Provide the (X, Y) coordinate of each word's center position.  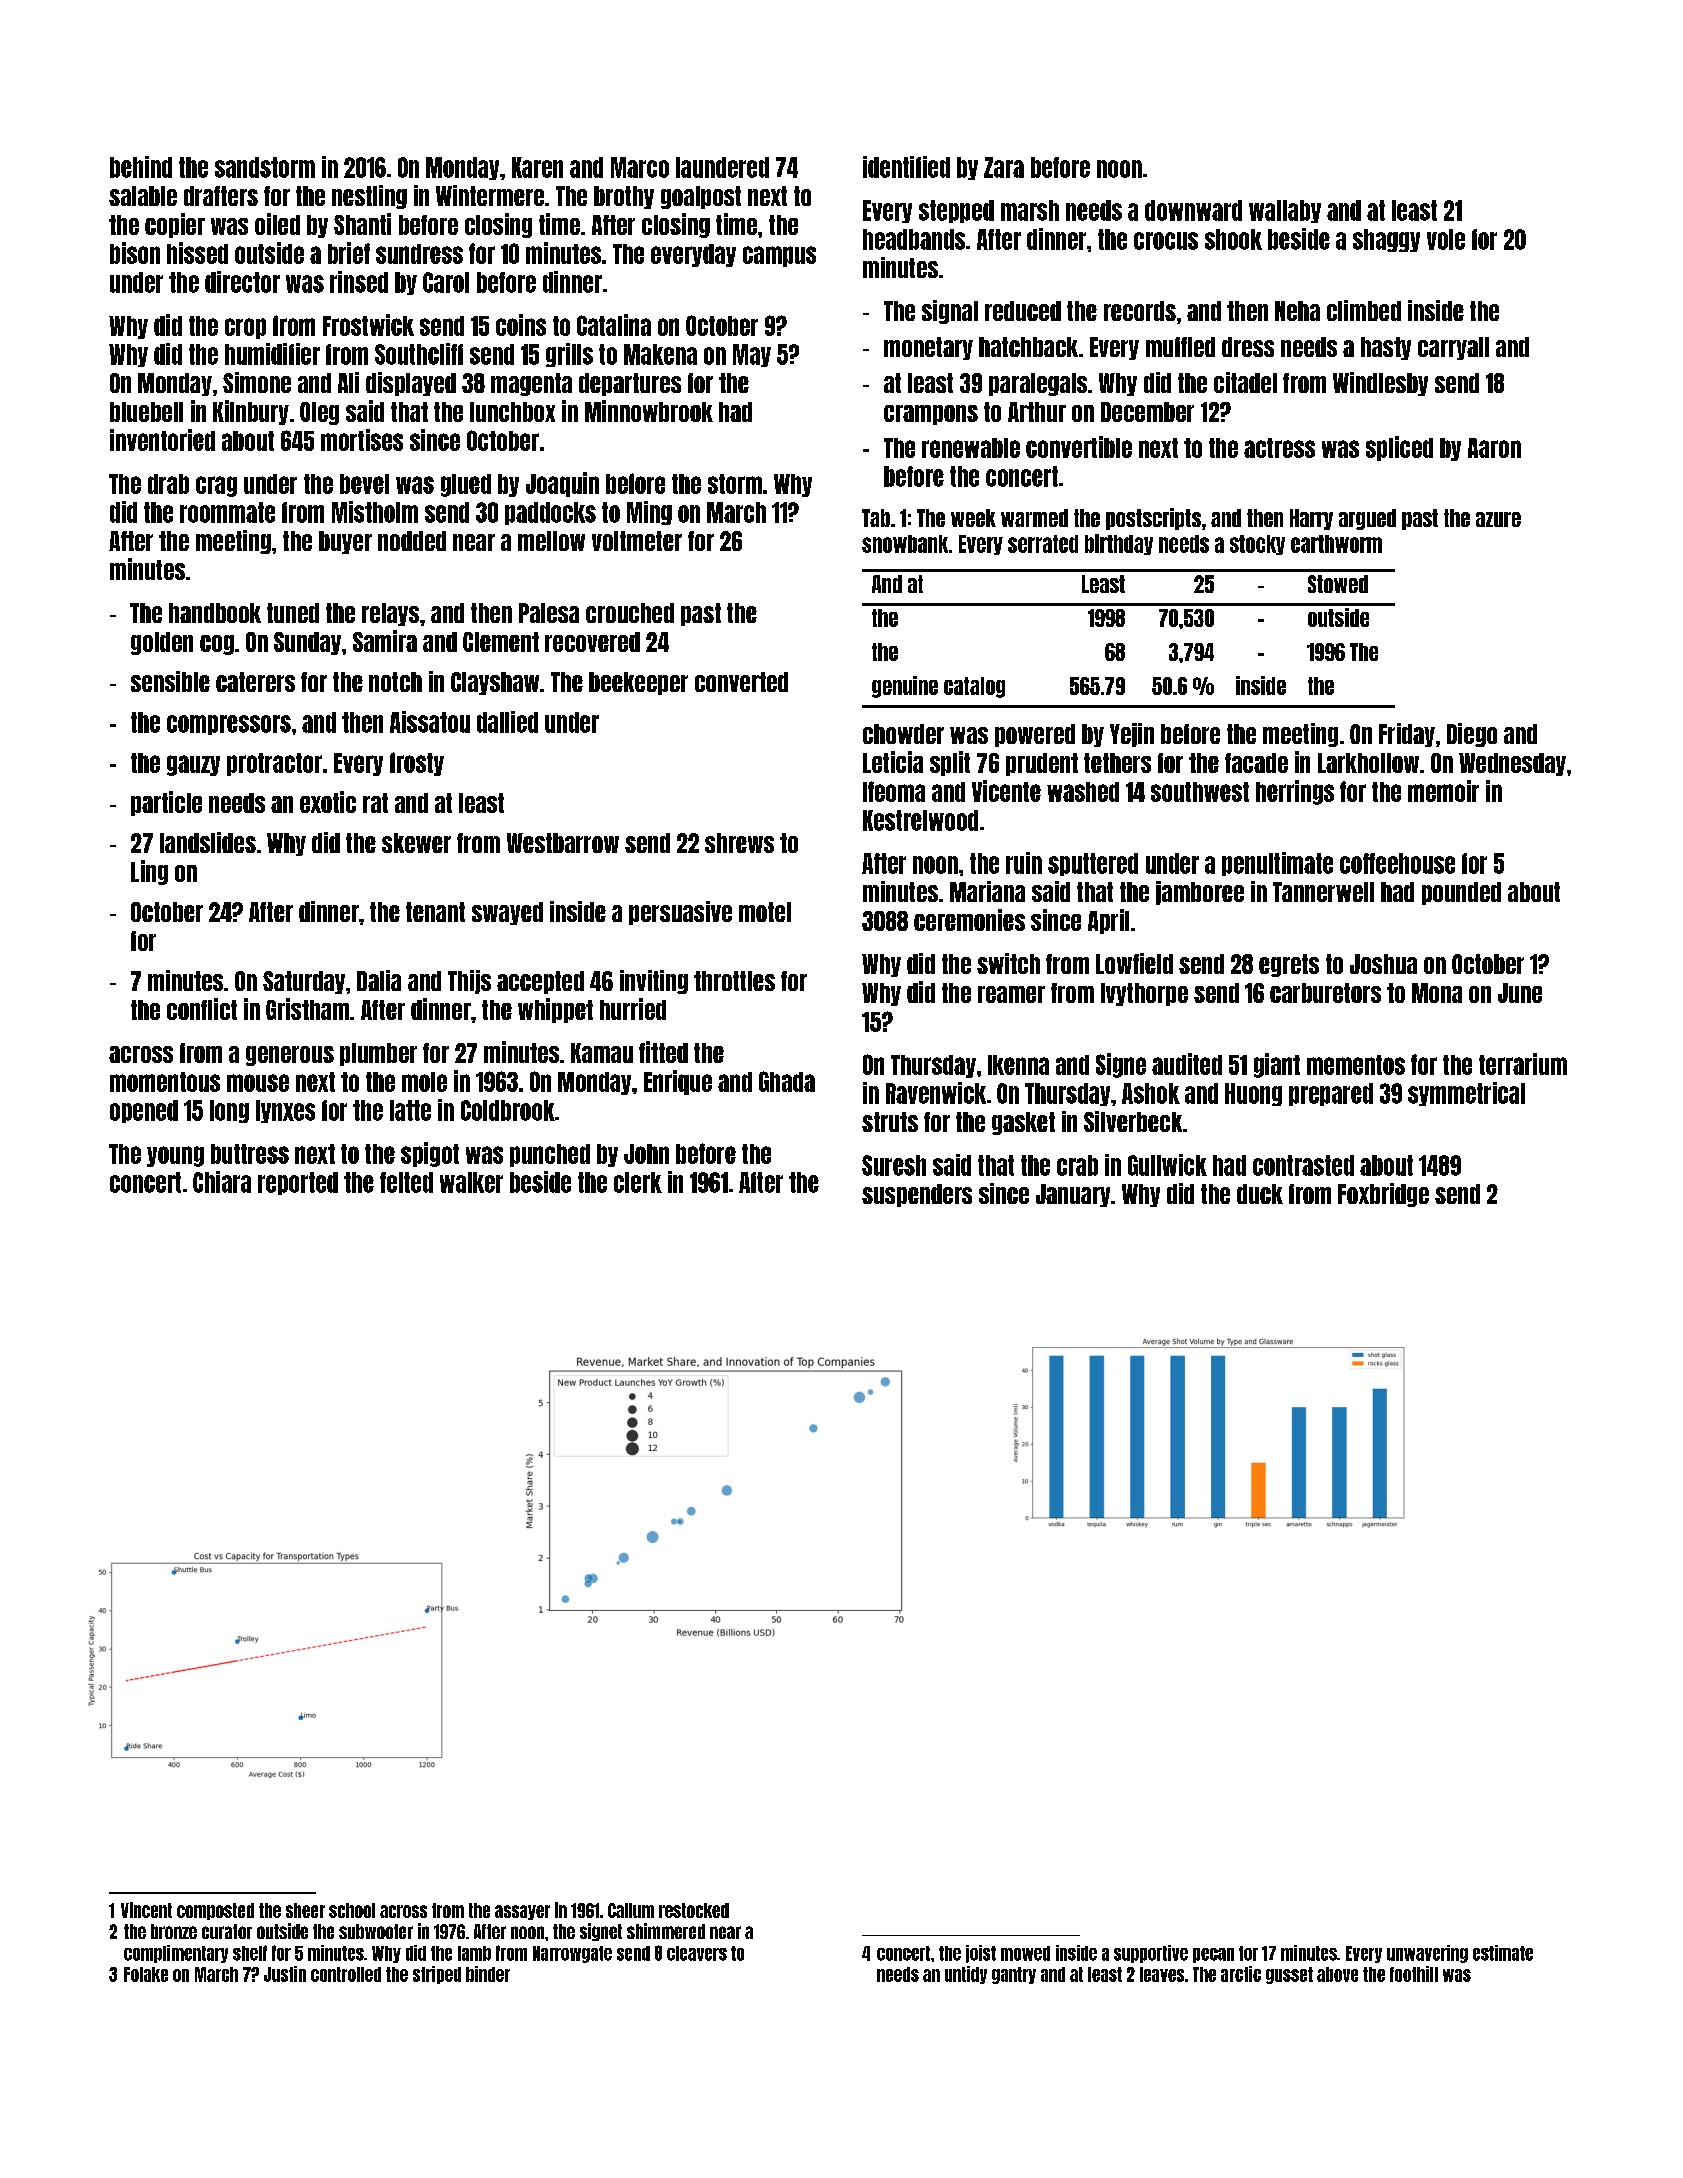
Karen (537, 167)
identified (906, 167)
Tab (876, 518)
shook (1233, 239)
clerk (638, 1182)
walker (471, 1182)
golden (162, 643)
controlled (346, 1974)
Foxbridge (1383, 1195)
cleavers (697, 1953)
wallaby (1285, 211)
